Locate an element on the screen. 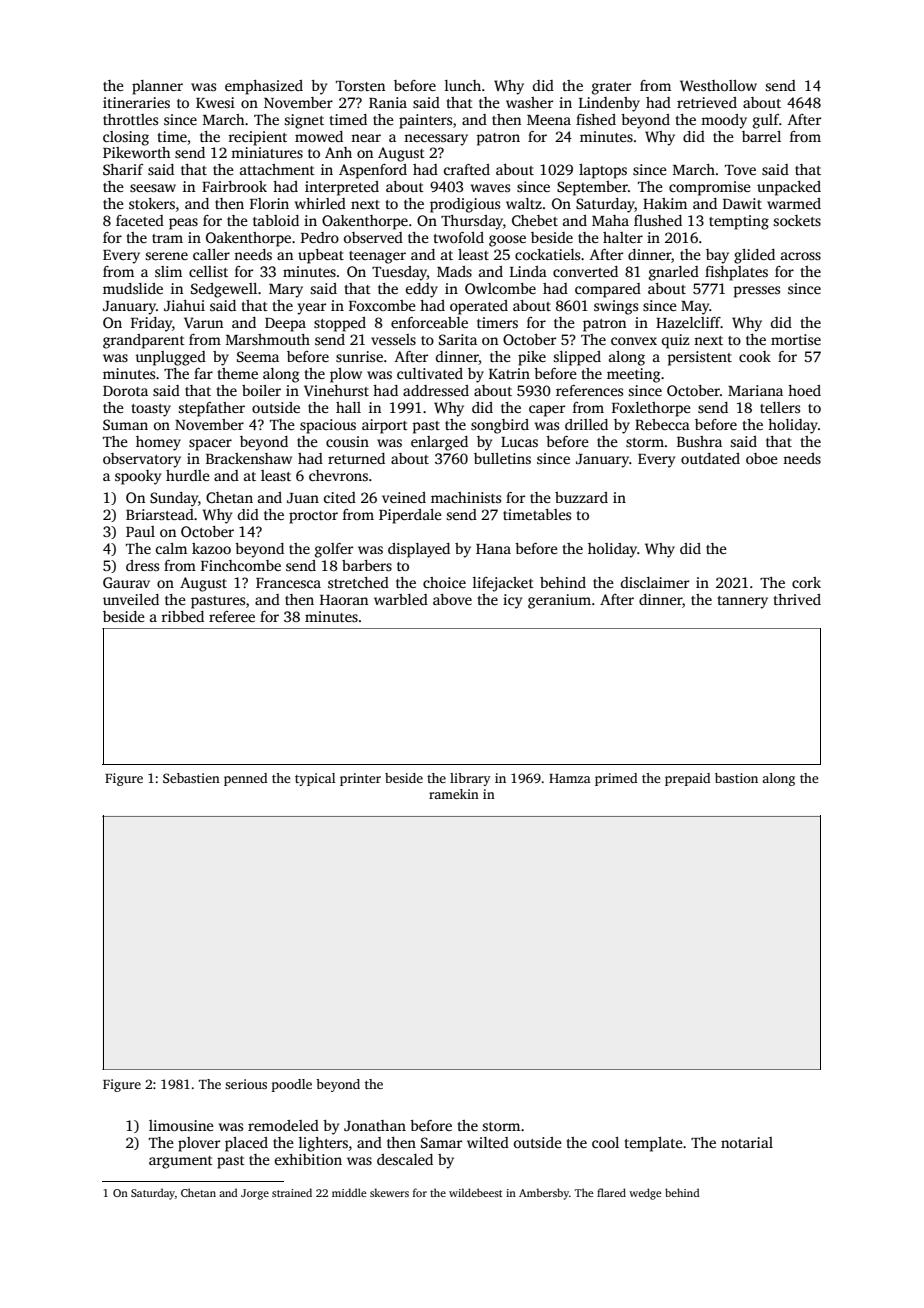 The image size is (924, 1308). grandparent is located at coordinates (144, 341).
